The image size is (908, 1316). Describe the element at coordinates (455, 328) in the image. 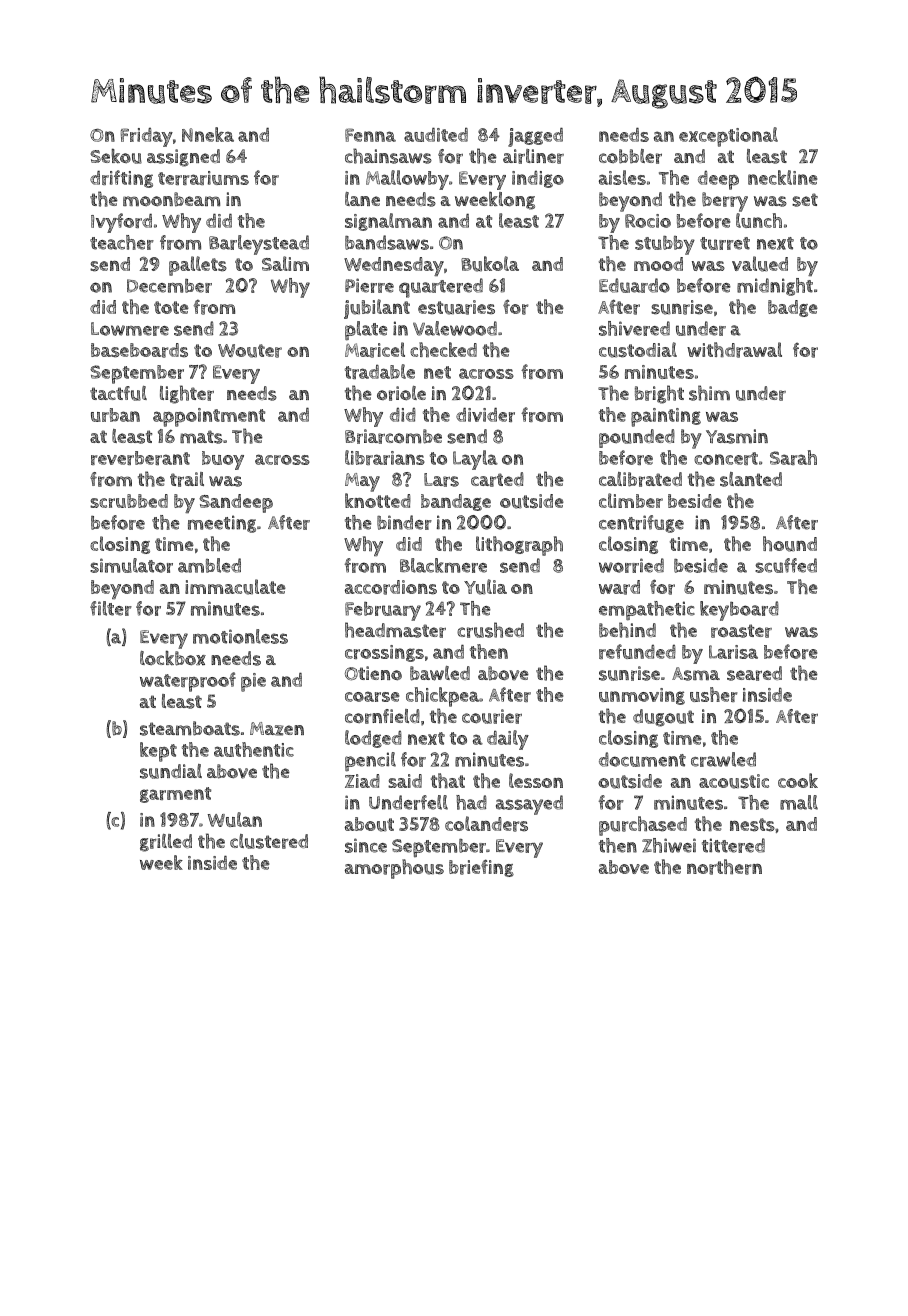

I see `Valewood` at that location.
